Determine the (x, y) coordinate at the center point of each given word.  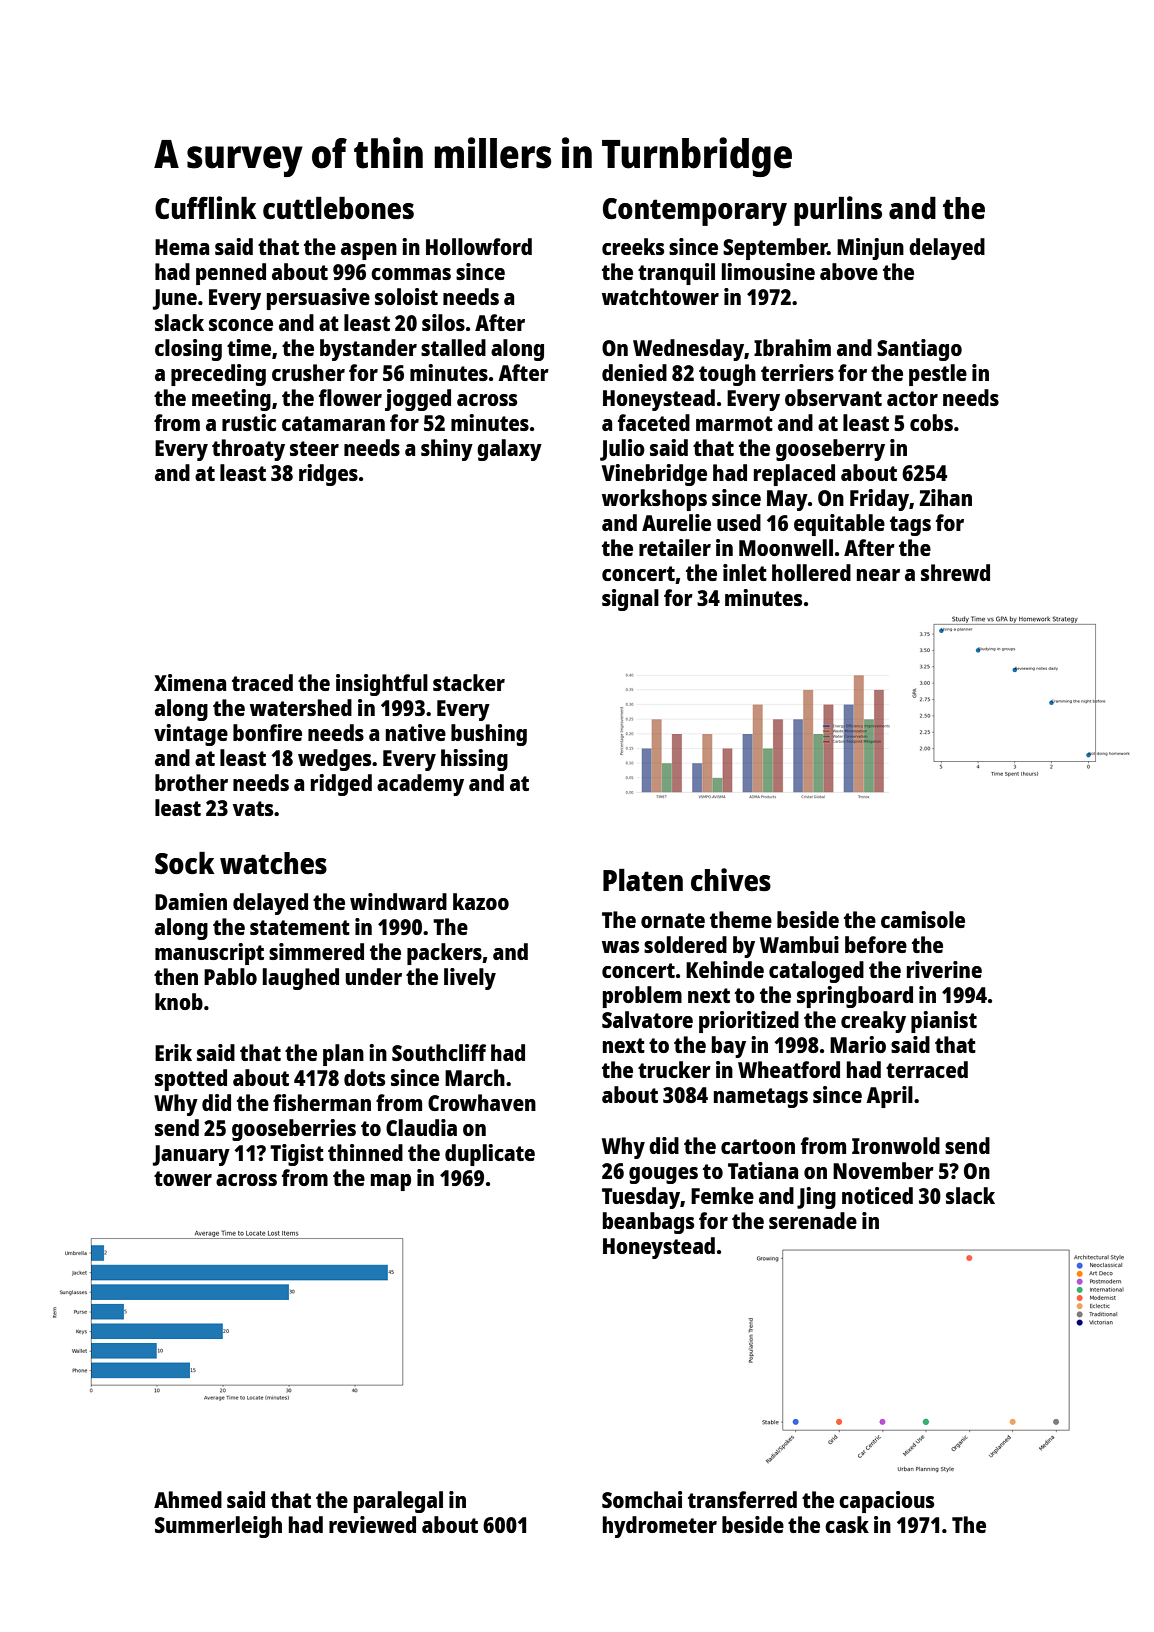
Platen (643, 880)
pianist (944, 1022)
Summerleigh (218, 1527)
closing (188, 350)
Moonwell (786, 547)
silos (443, 322)
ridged (341, 785)
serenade (813, 1220)
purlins (838, 211)
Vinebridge (654, 475)
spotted (191, 1080)
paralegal (398, 1502)
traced (262, 682)
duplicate (490, 1155)
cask (847, 1524)
